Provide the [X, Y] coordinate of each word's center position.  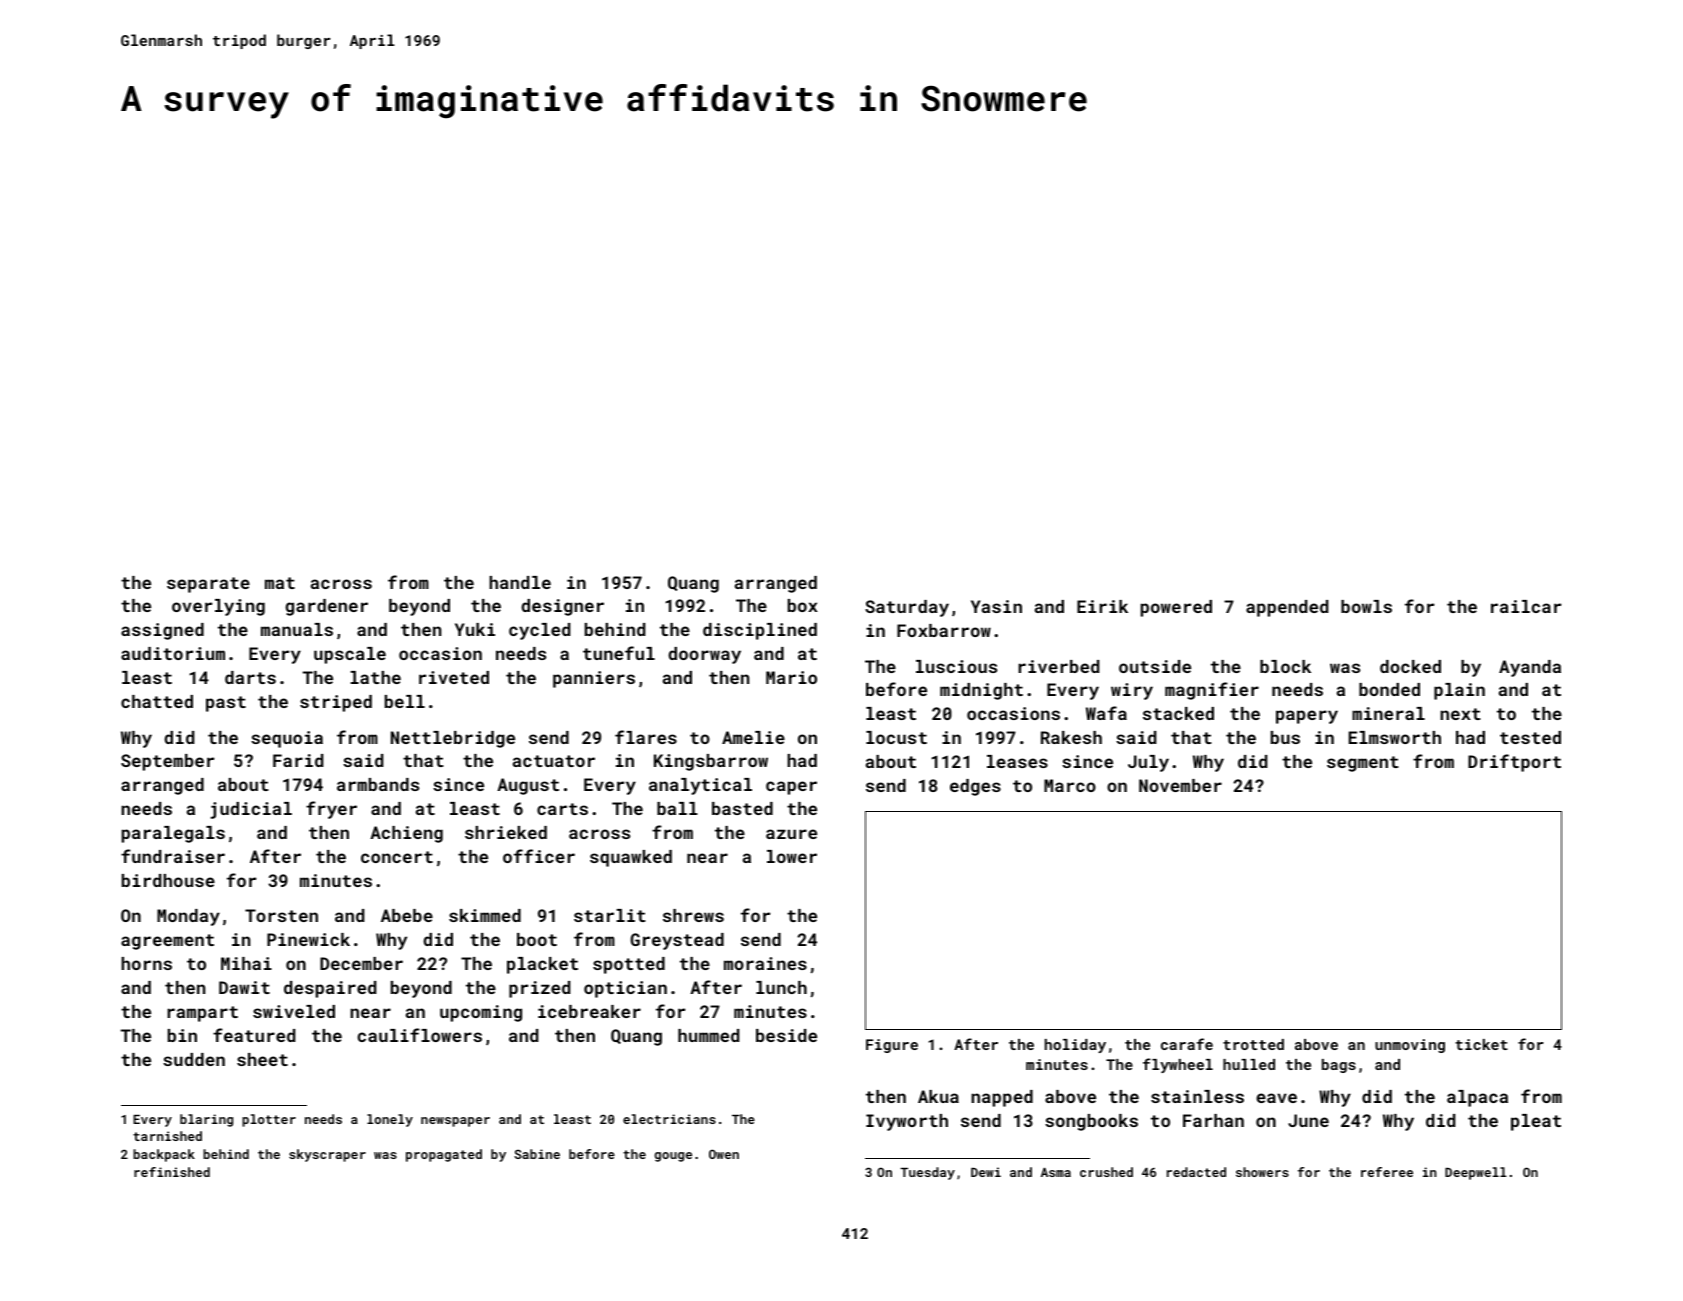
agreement [167, 942]
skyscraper [327, 1155]
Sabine [537, 1154]
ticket [1481, 1044]
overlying [218, 607]
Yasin [996, 606]
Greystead [677, 941]
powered [1176, 608]
